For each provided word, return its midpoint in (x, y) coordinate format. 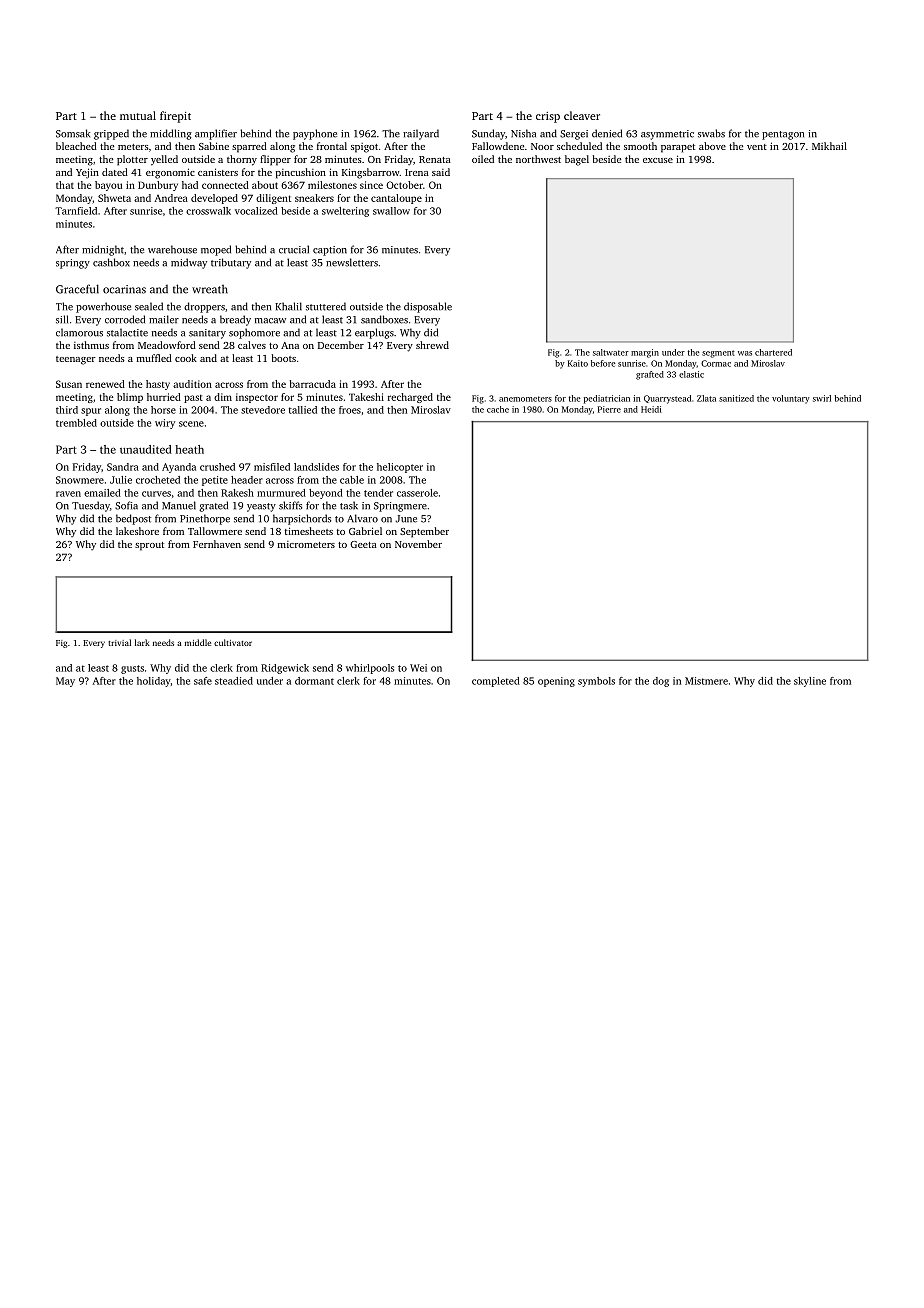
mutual (138, 115)
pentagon (783, 135)
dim (223, 397)
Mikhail (829, 146)
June (406, 519)
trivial (119, 642)
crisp (548, 117)
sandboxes (384, 319)
